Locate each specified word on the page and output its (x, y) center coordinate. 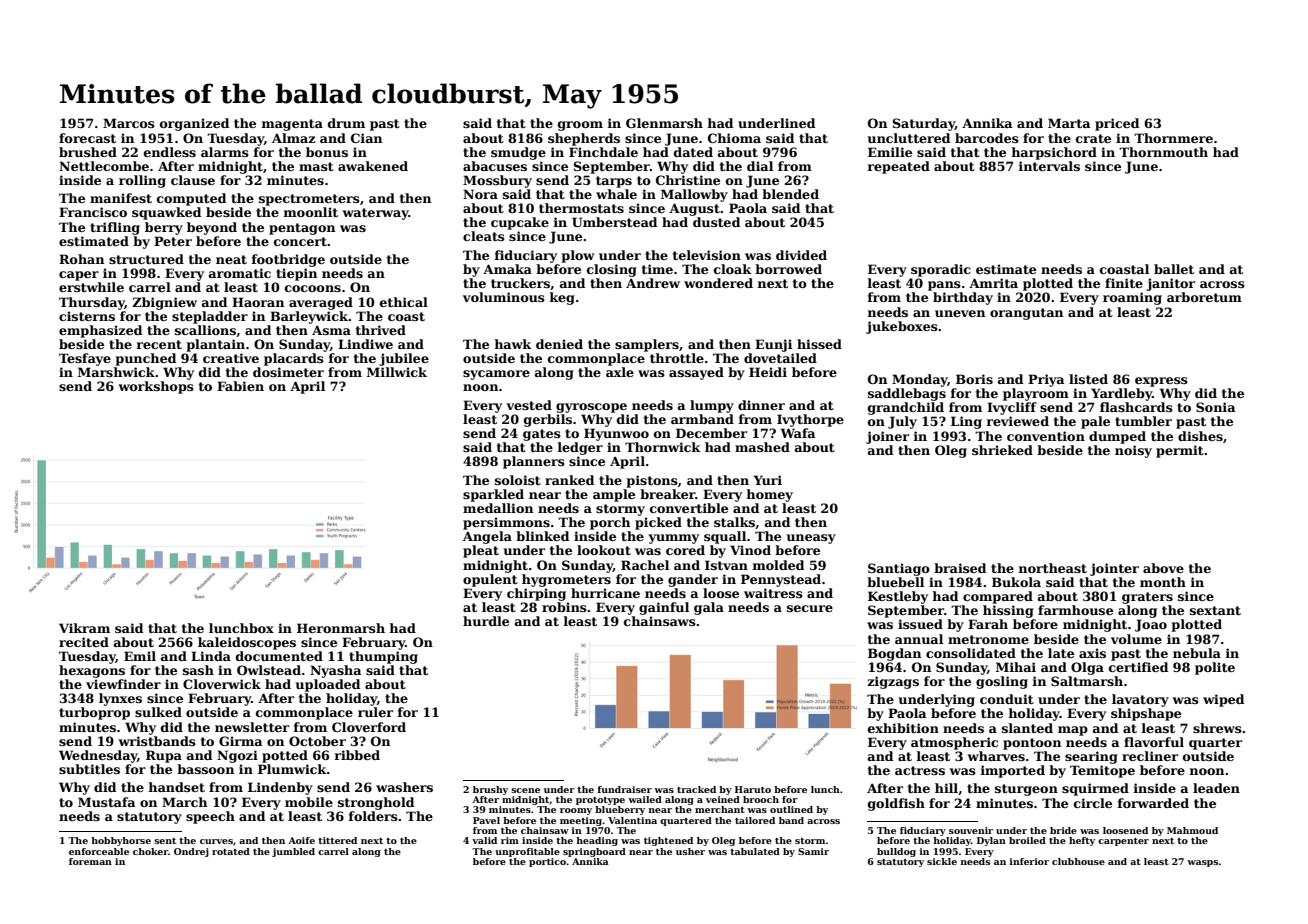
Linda (211, 656)
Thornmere (1173, 138)
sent (165, 841)
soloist (518, 480)
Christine (688, 180)
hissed (819, 344)
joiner (887, 437)
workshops (156, 387)
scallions (205, 330)
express (1161, 382)
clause (193, 180)
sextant (1215, 610)
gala (709, 608)
